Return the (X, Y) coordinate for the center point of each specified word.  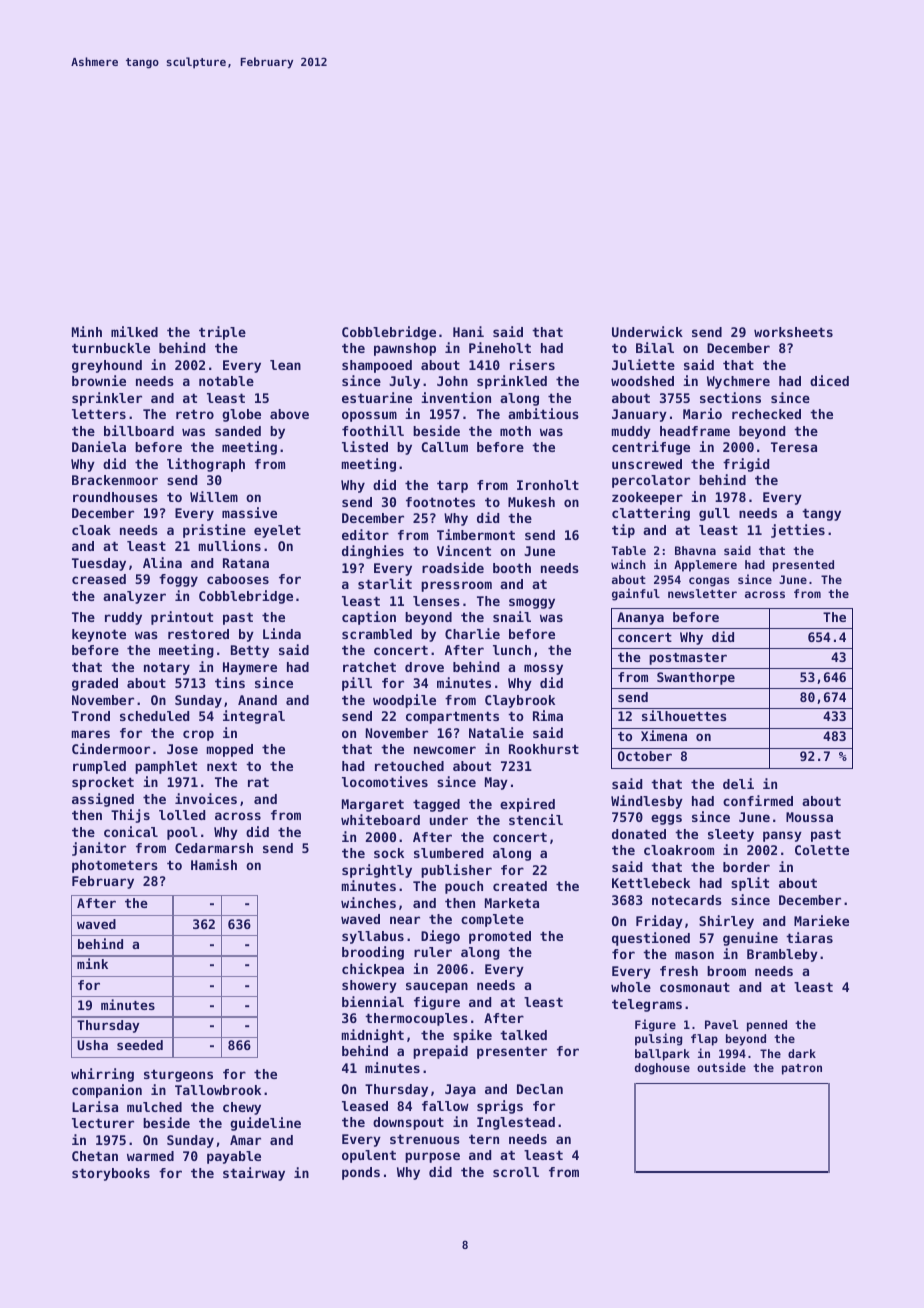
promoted (500, 937)
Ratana (246, 563)
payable (234, 1157)
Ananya (640, 618)
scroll (516, 1172)
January (639, 415)
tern (484, 1139)
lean (285, 365)
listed (365, 446)
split (750, 884)
